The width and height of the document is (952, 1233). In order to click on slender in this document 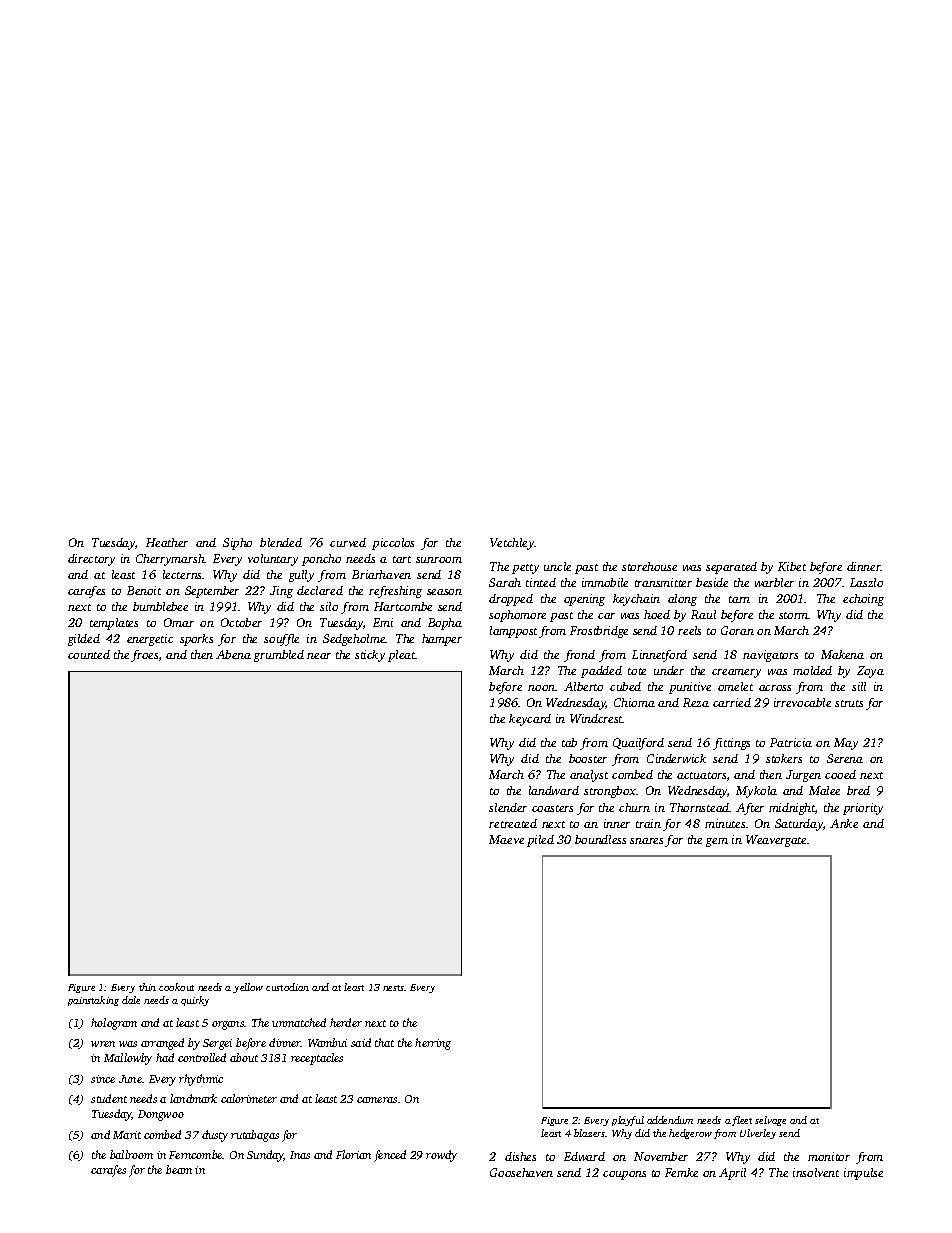, I will do `click(508, 807)`.
